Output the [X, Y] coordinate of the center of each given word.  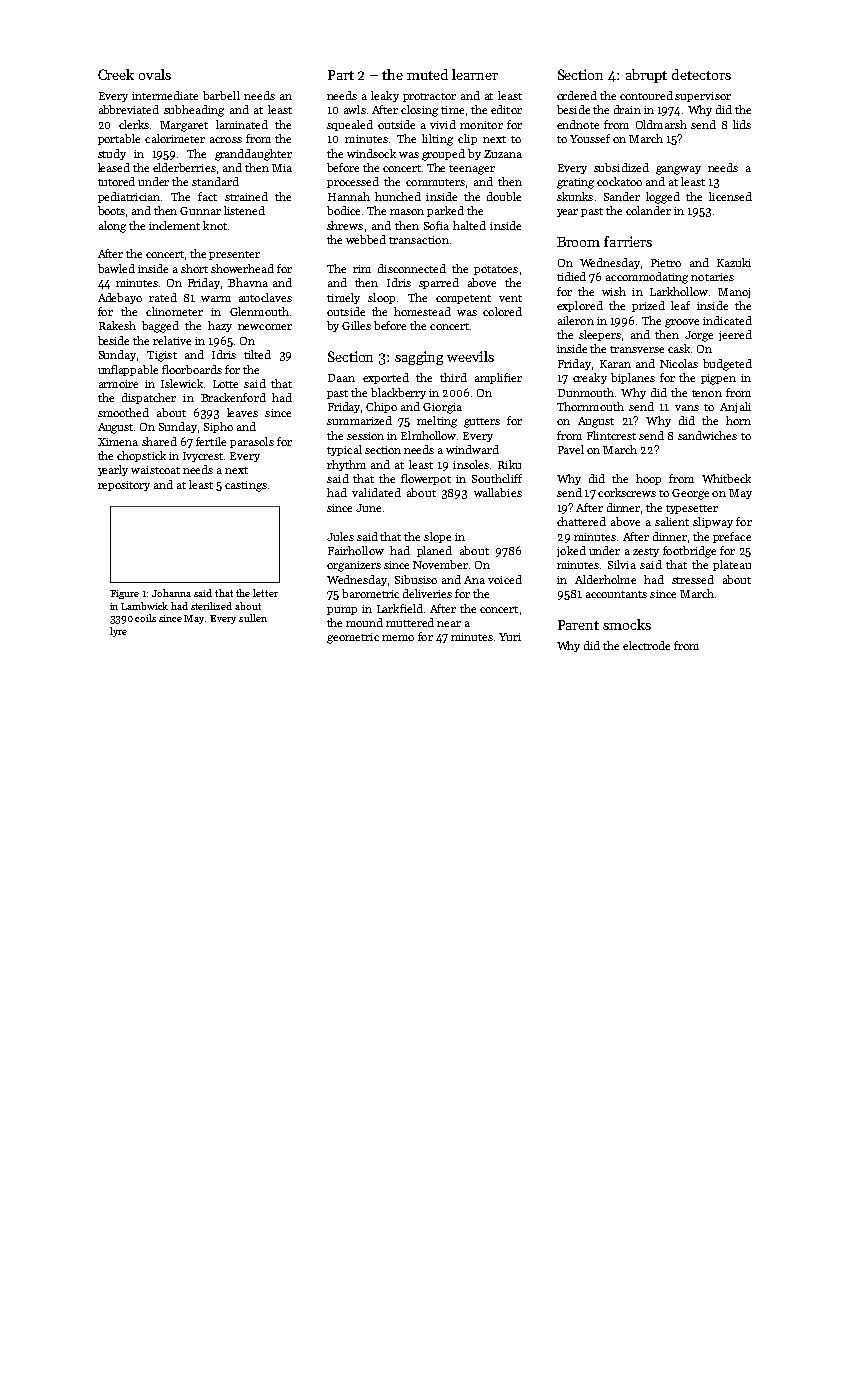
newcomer [265, 327]
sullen [253, 618]
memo [398, 638]
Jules [340, 536]
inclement [174, 225]
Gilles [356, 325]
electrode [646, 645]
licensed [730, 196]
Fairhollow [356, 550]
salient [672, 521]
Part [341, 75]
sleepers [600, 335]
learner [475, 74]
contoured [646, 95]
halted [469, 225]
